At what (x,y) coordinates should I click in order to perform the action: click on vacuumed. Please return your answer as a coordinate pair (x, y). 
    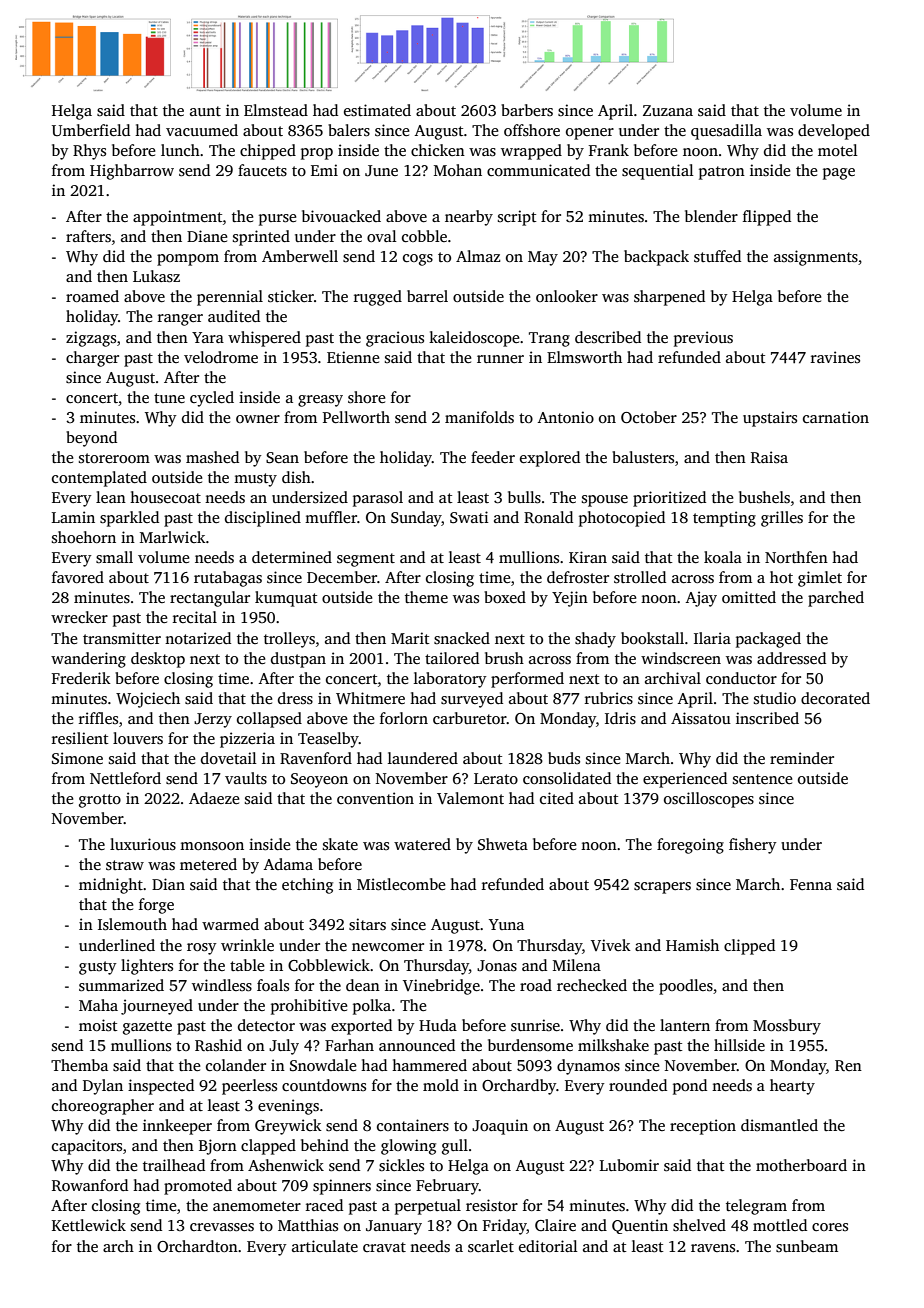
    Looking at the image, I should click on (202, 130).
